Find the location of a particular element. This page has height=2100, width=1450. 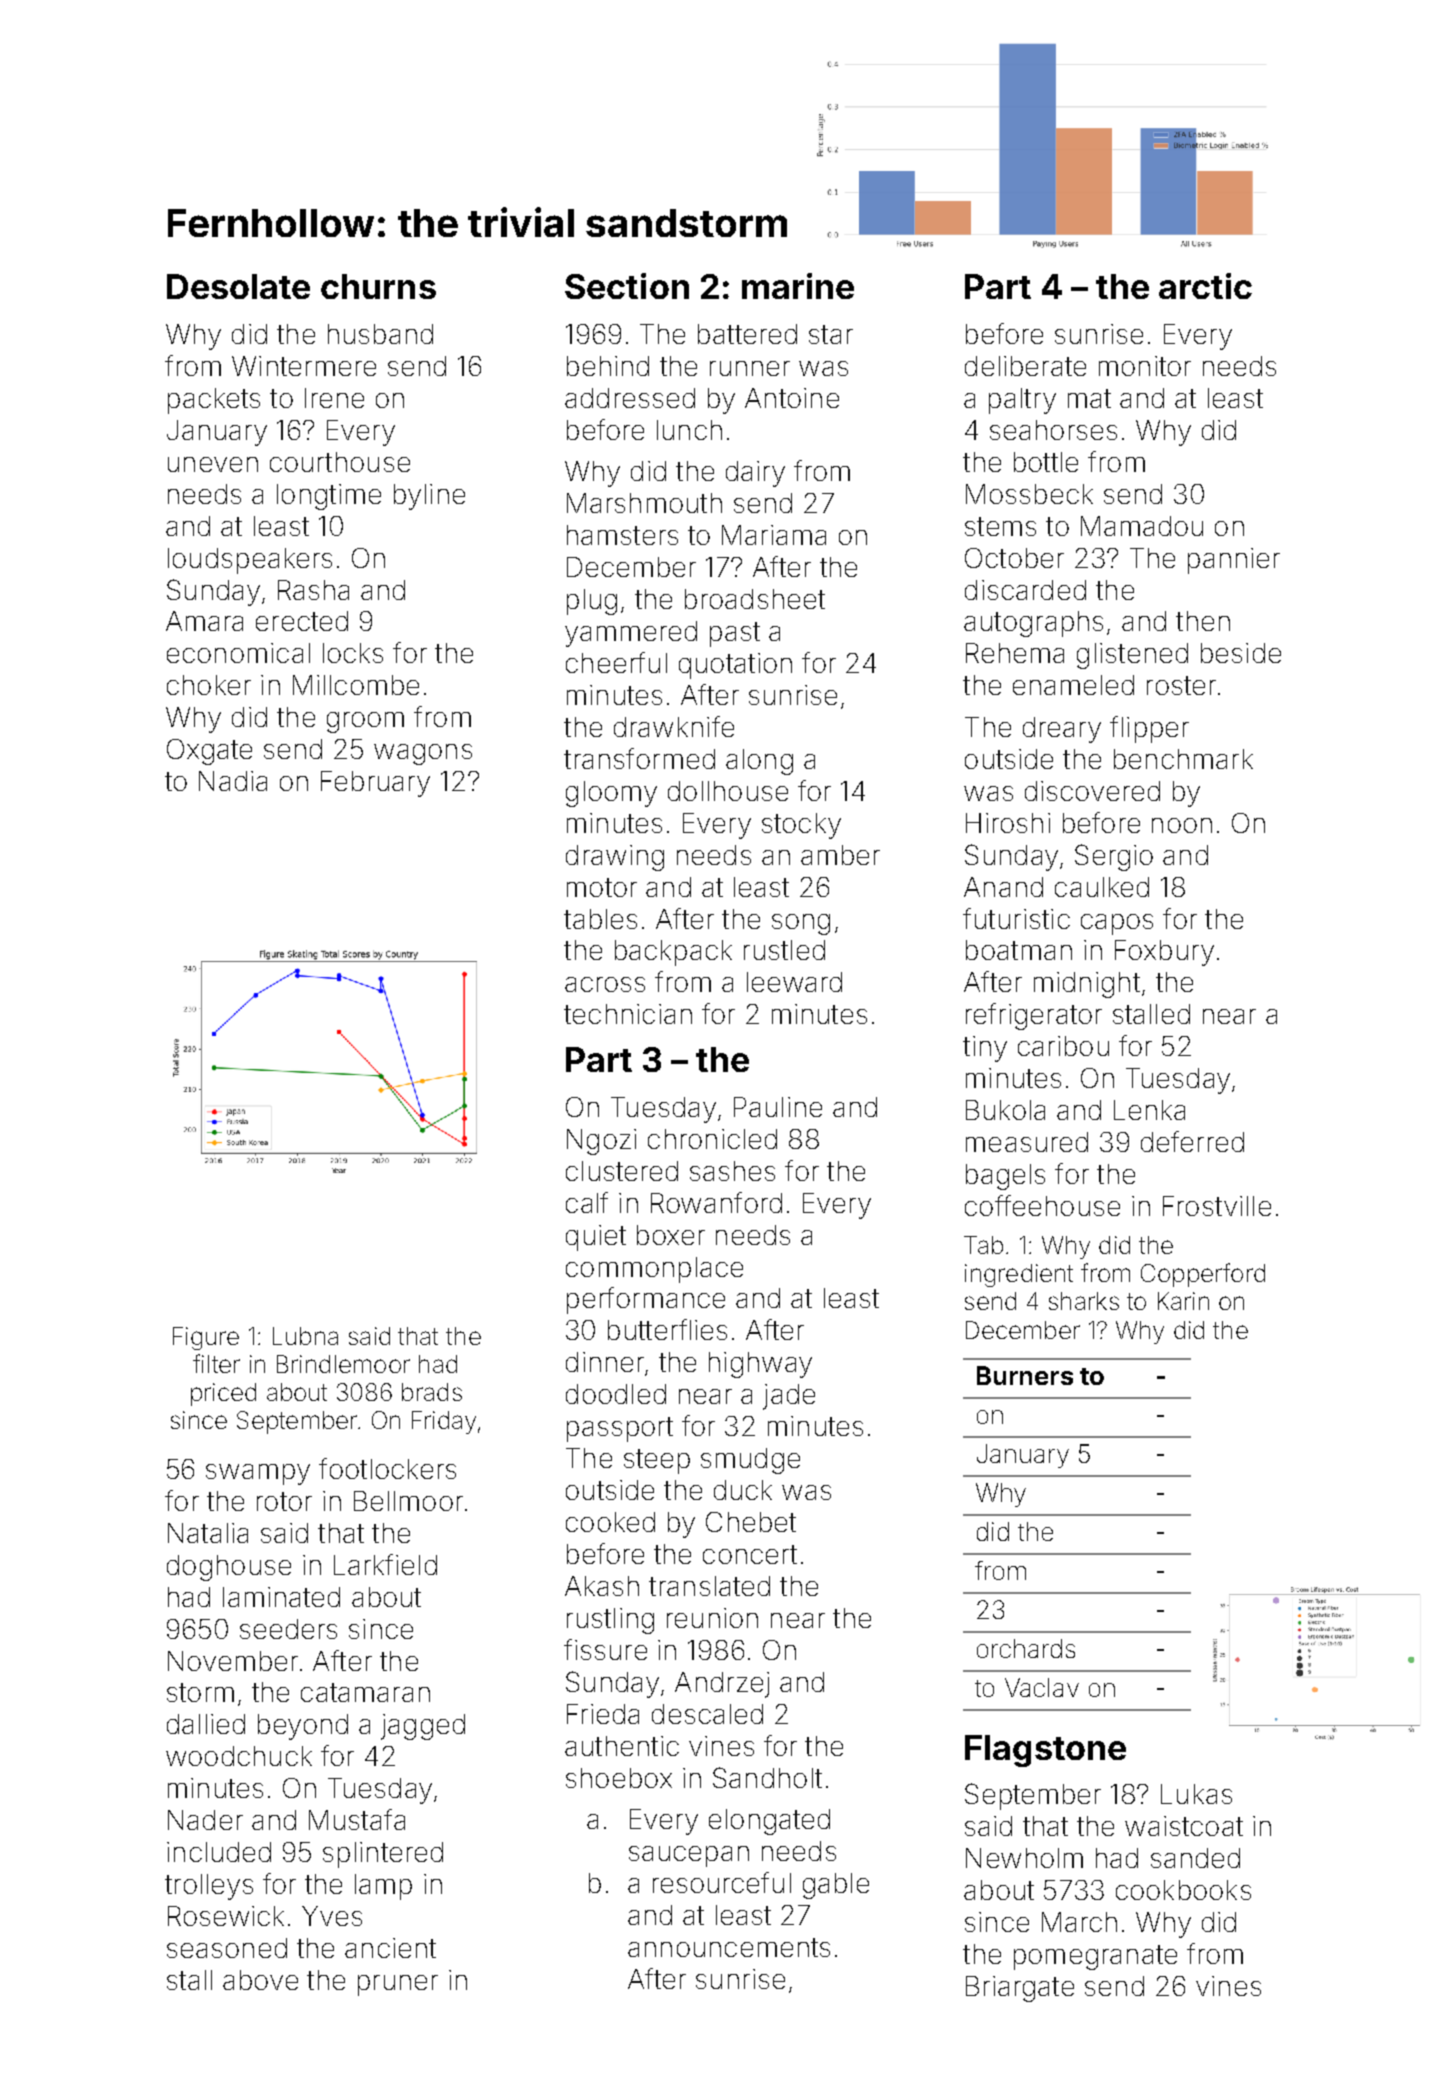

Mamadou is located at coordinates (1142, 526).
